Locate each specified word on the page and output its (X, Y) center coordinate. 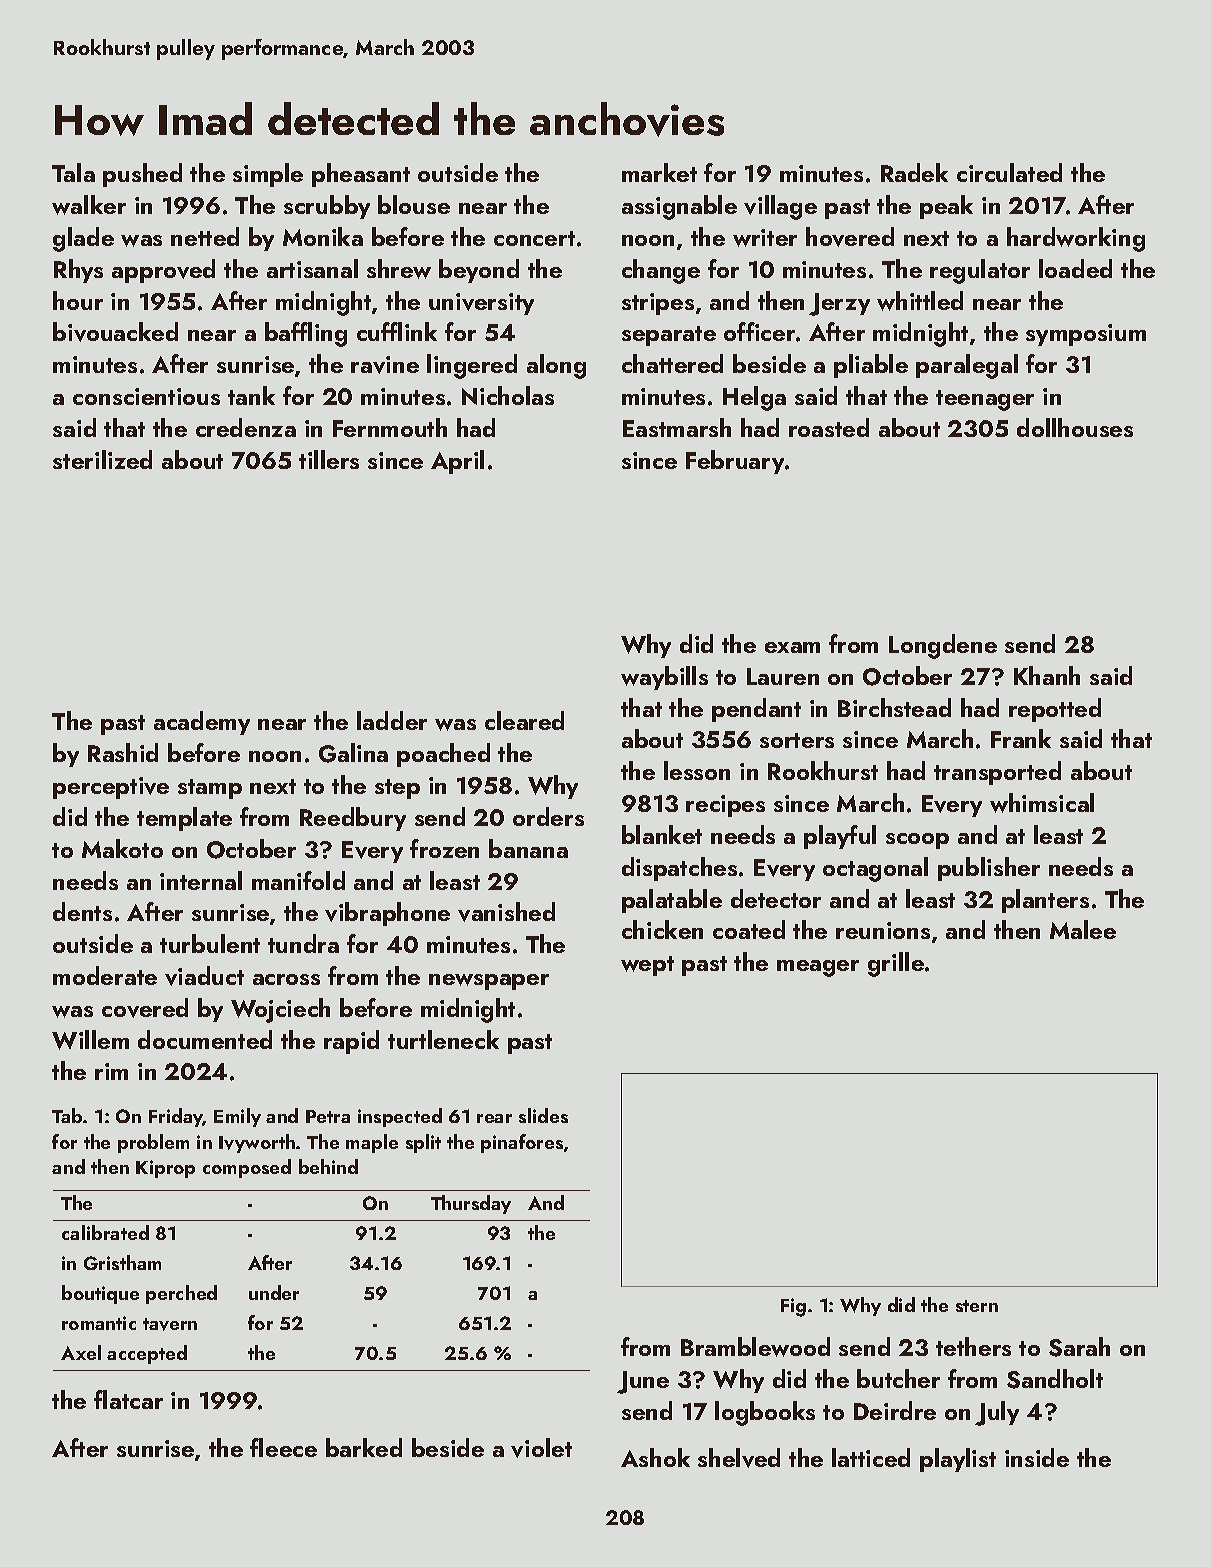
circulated (1009, 172)
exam (792, 647)
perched (181, 1294)
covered (145, 1008)
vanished (506, 912)
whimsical (1042, 803)
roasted (829, 427)
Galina (353, 753)
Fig (793, 1307)
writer (765, 238)
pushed (142, 175)
